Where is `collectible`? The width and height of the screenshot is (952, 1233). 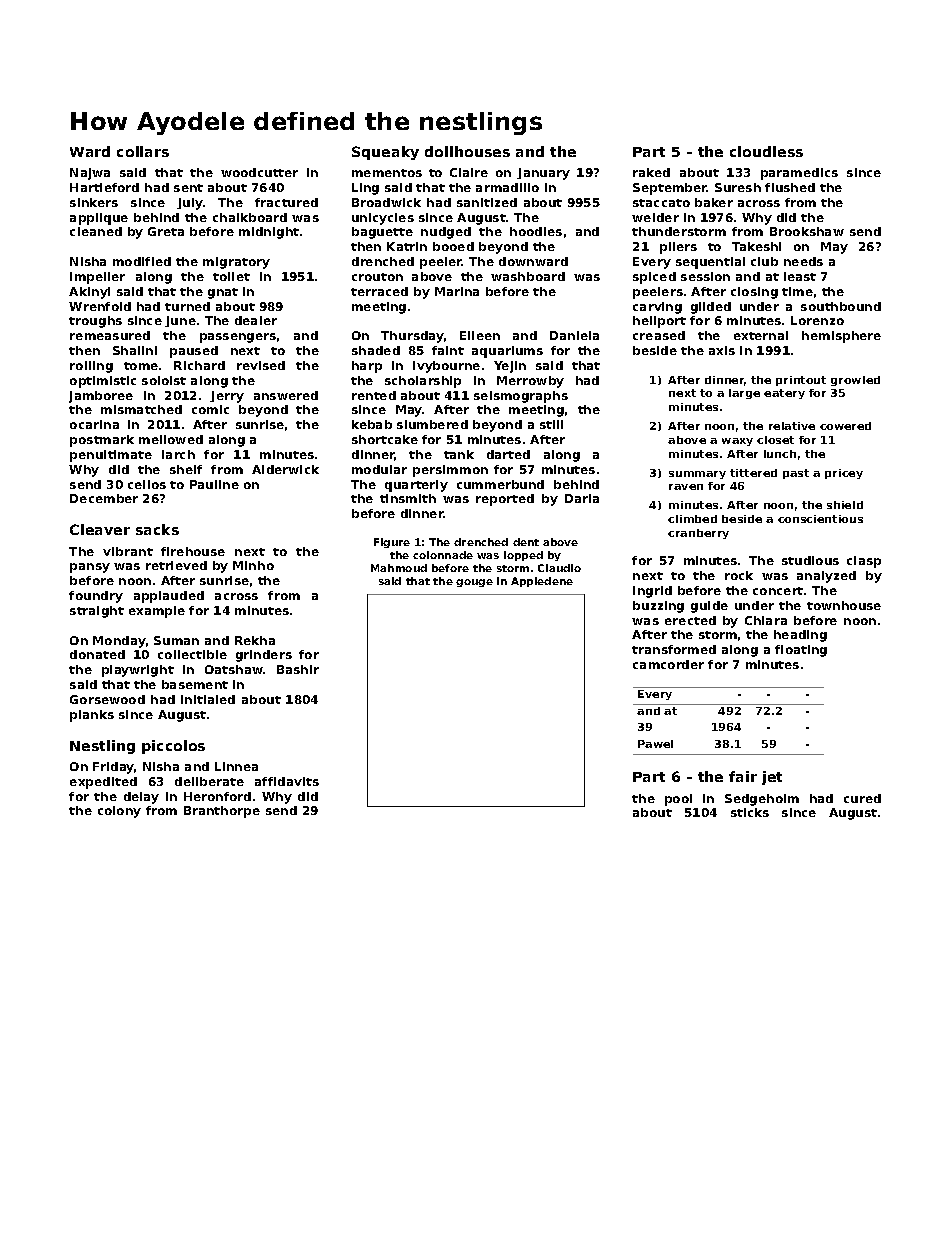 collectible is located at coordinates (192, 654).
